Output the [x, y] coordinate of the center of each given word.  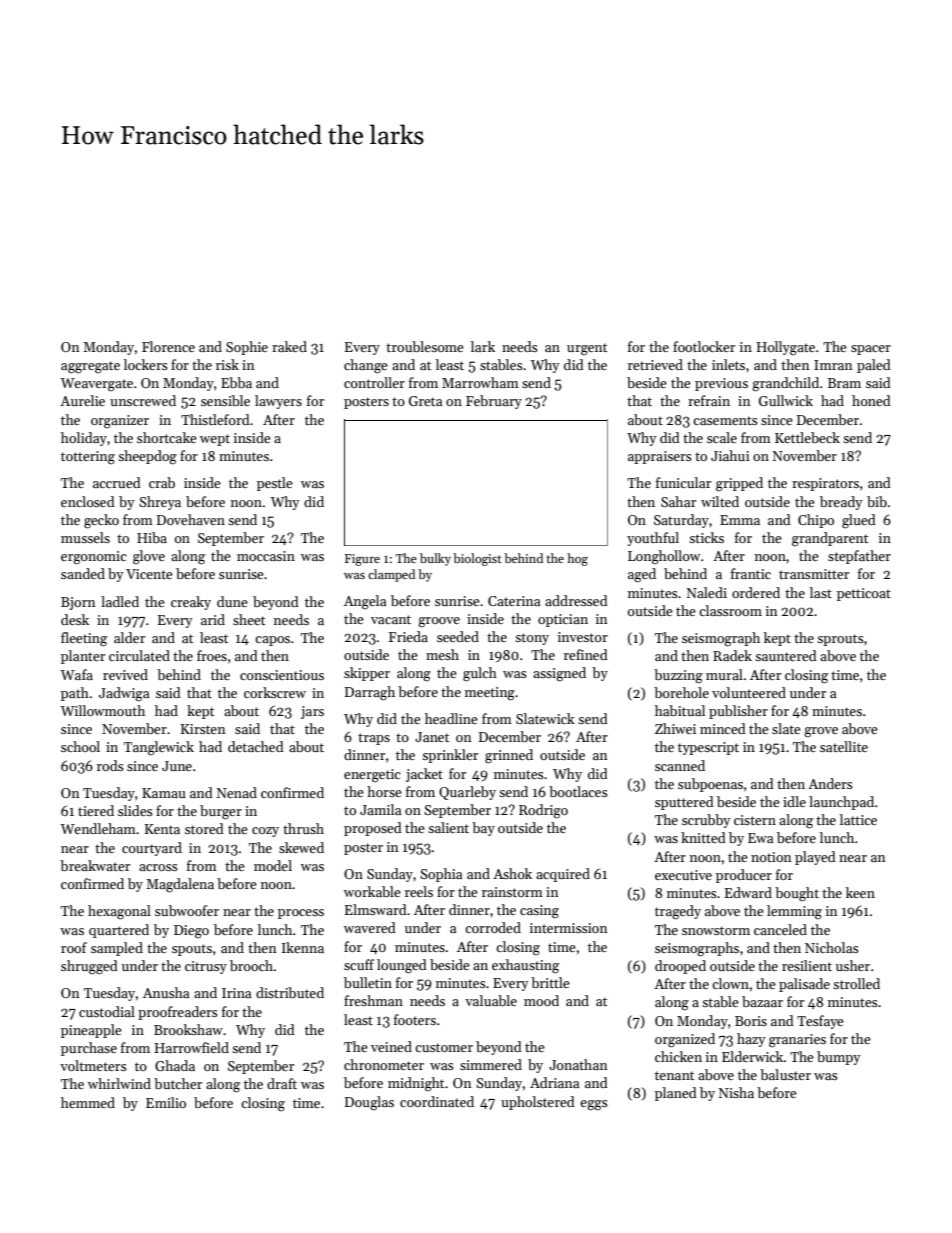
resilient [807, 965]
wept [215, 440]
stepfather [859, 557]
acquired [563, 875]
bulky [435, 559]
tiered [96, 810]
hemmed [88, 1102]
